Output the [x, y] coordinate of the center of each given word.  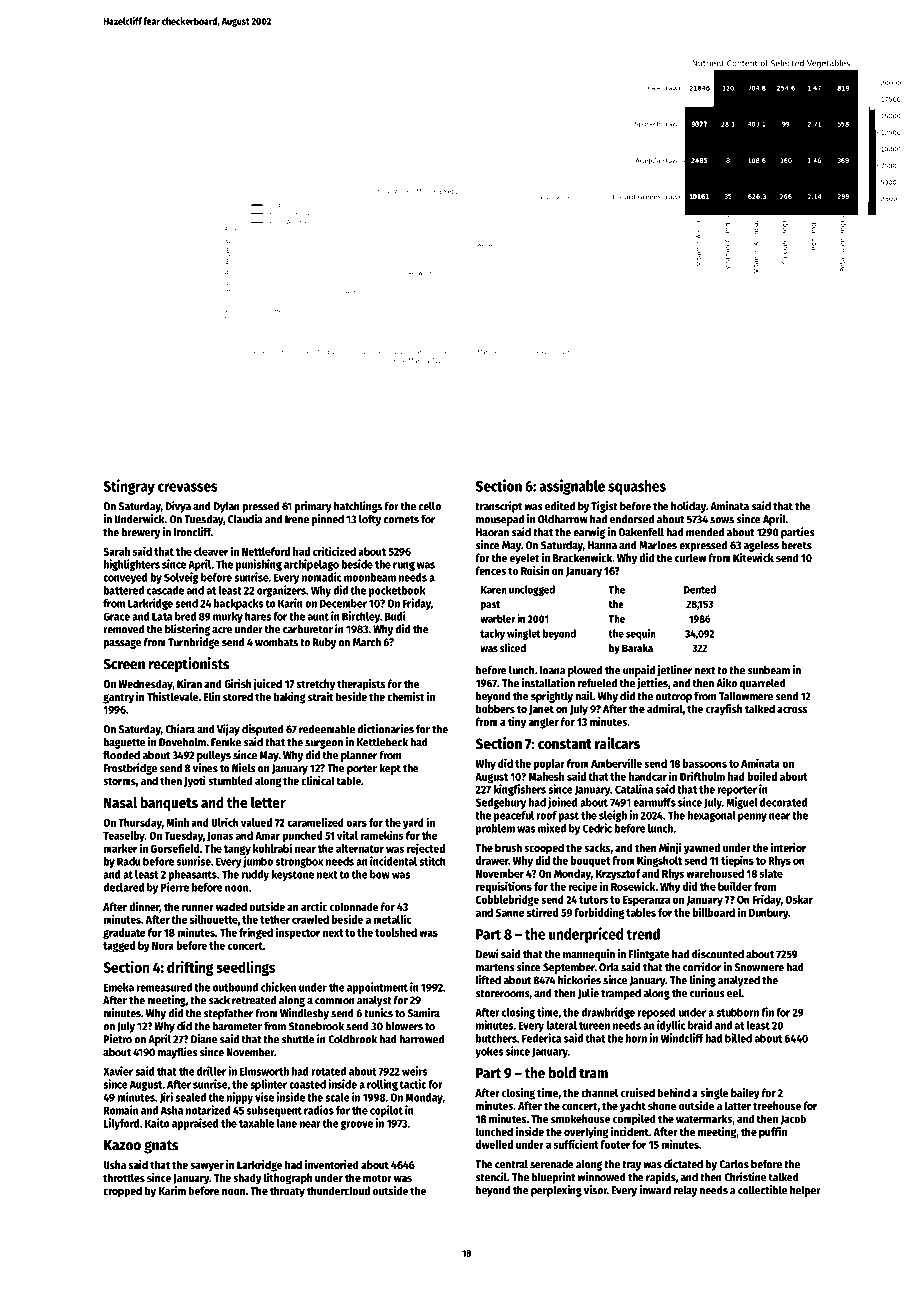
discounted [718, 954]
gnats [161, 1147]
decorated [783, 802]
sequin [641, 634]
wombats [276, 642]
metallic [392, 919]
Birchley [361, 617]
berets [796, 545]
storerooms [502, 994]
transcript [498, 507]
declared [123, 887]
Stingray [129, 487]
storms [119, 781]
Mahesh [546, 776]
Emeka [118, 987]
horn [636, 1038]
